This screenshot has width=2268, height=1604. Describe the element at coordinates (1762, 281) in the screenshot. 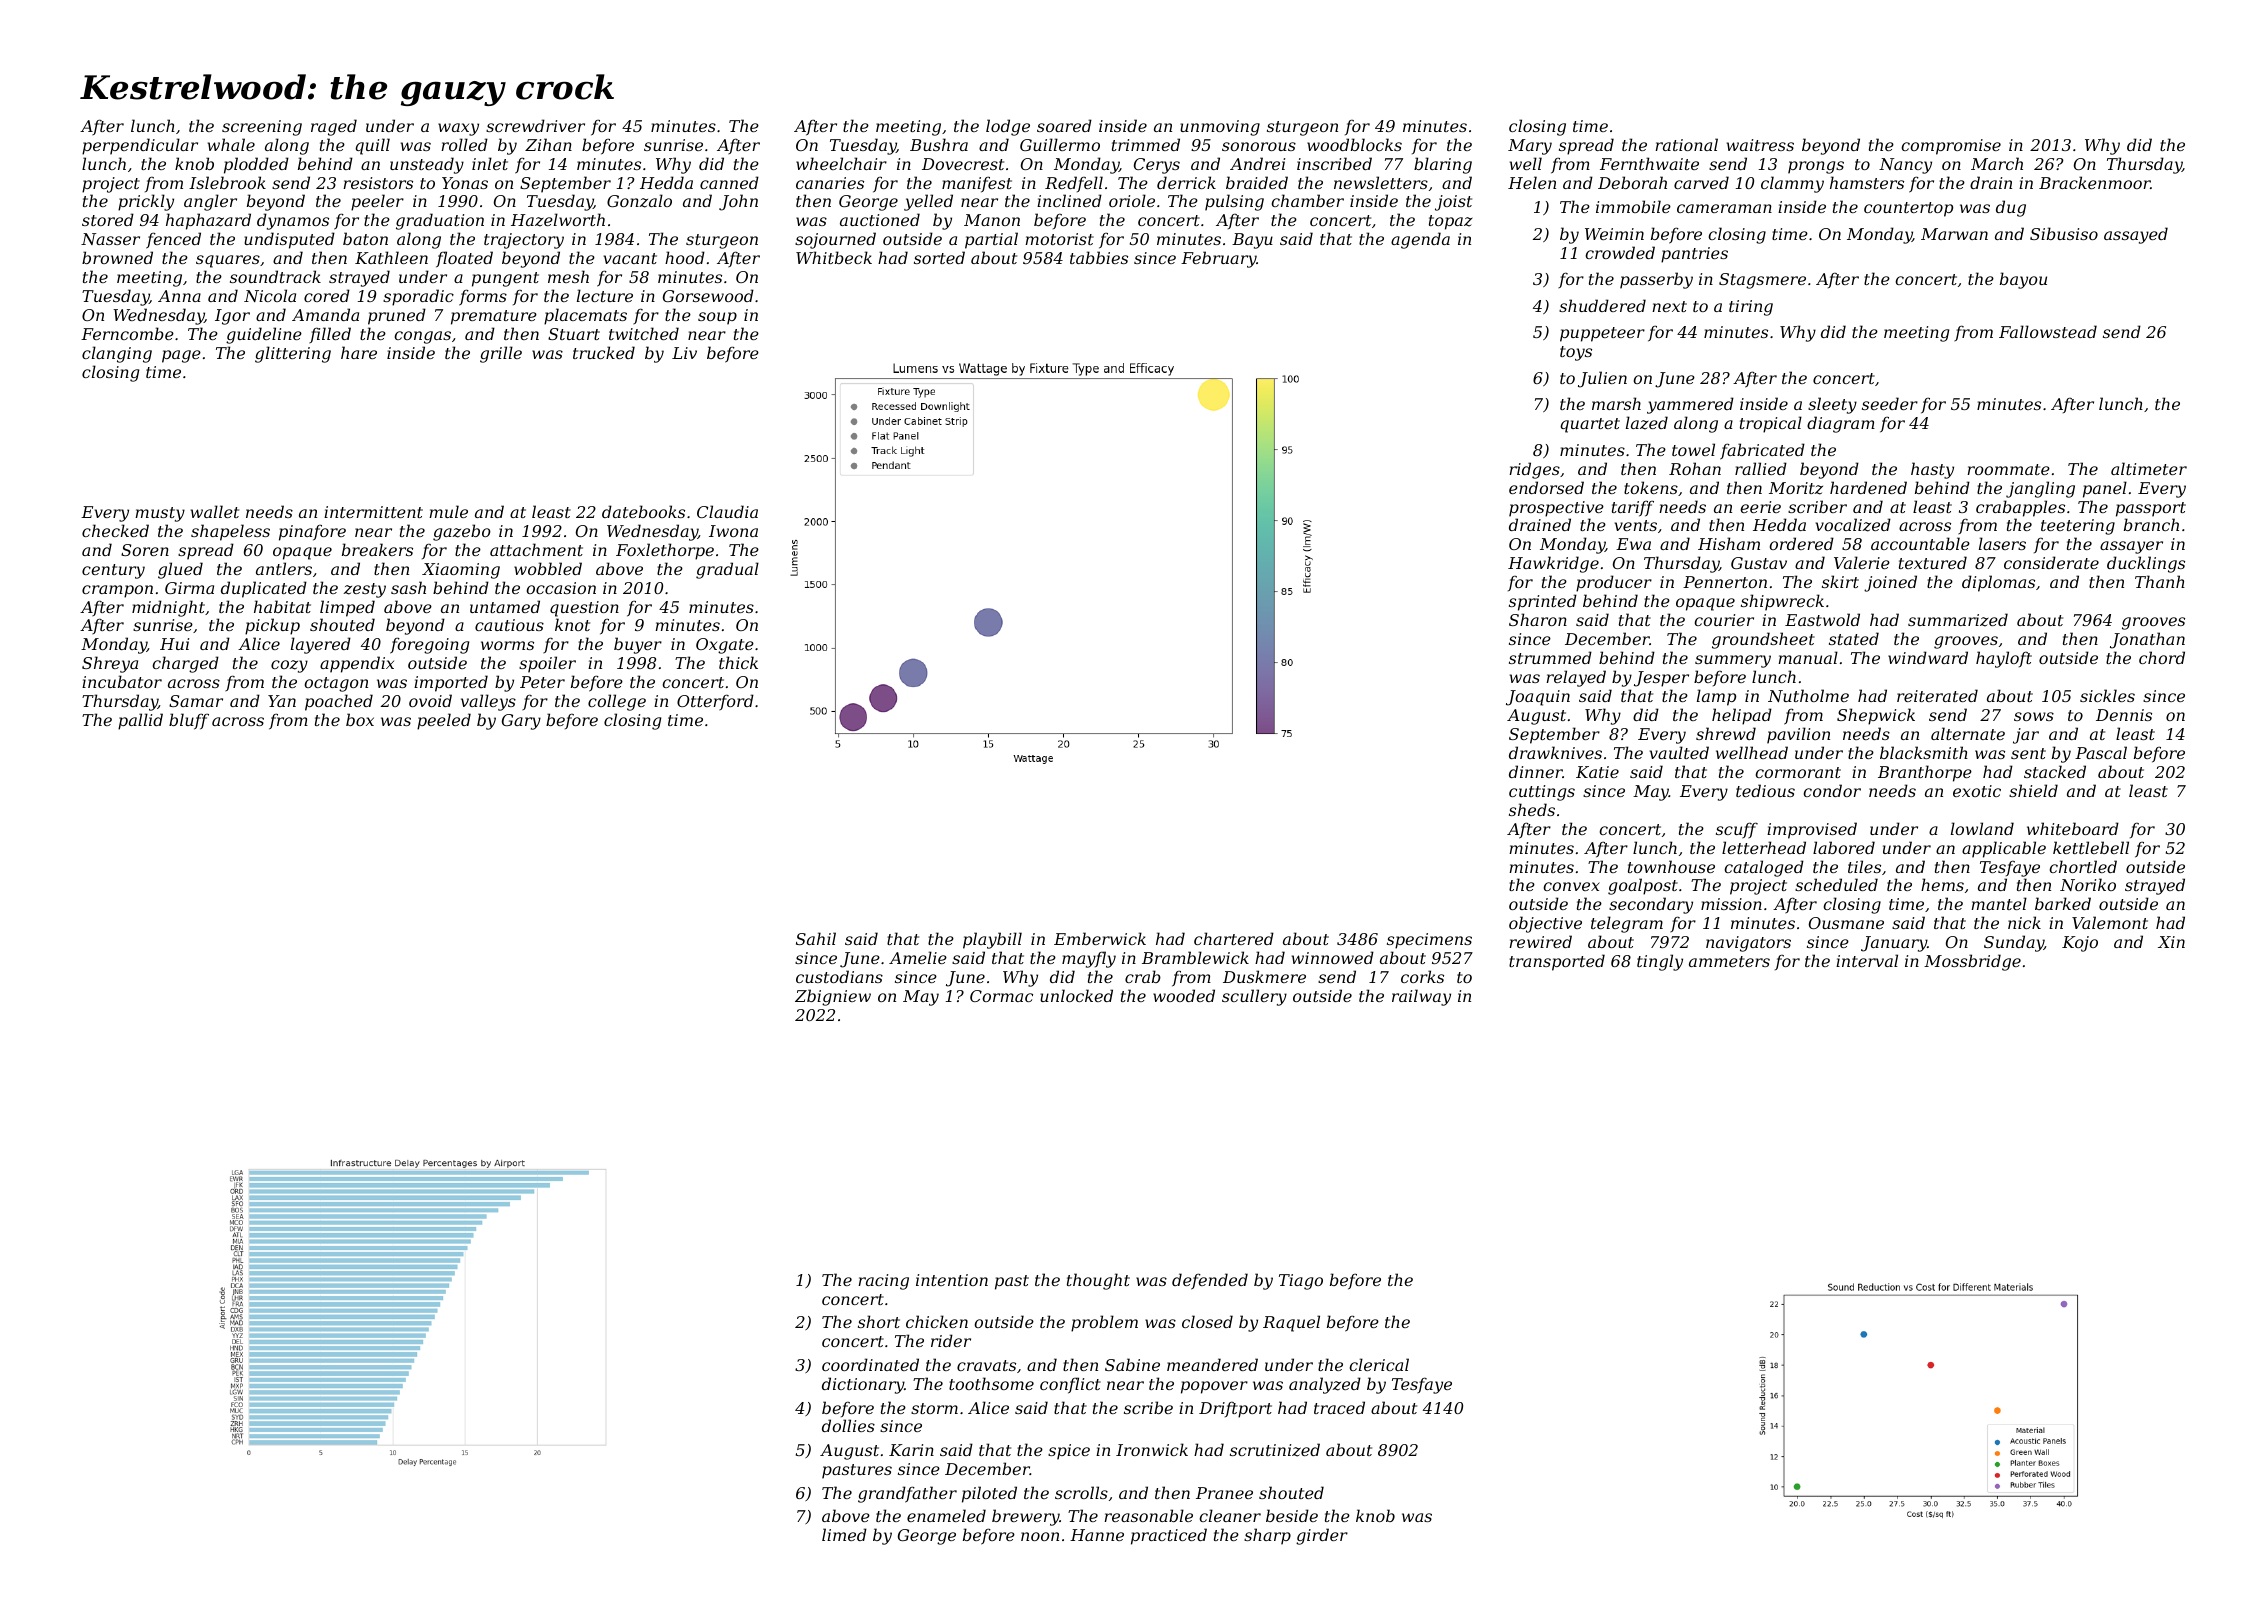

I see `Stagsmere` at that location.
